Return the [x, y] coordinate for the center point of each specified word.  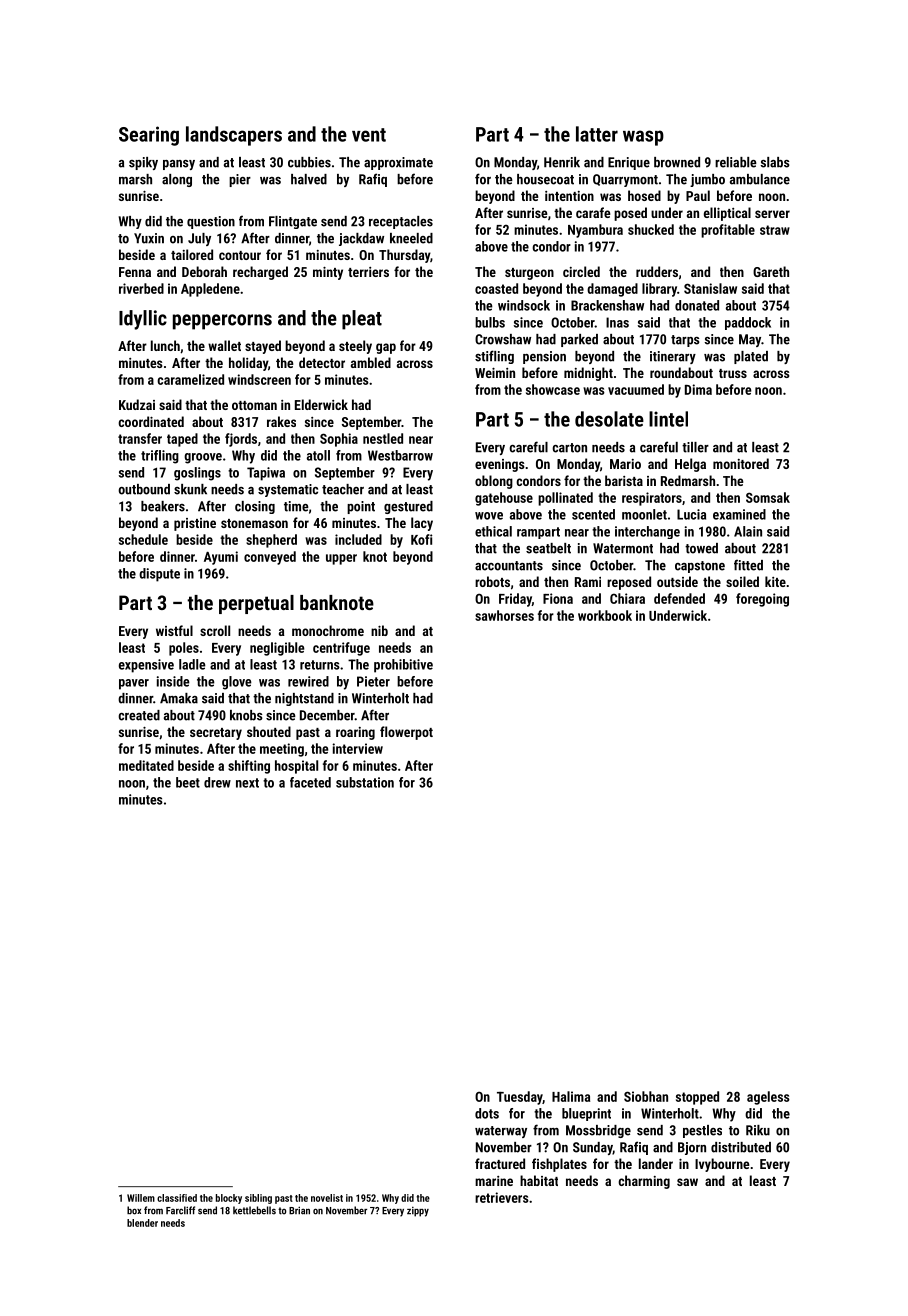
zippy [418, 1212]
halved [309, 179]
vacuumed [636, 389]
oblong [494, 482]
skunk [190, 489]
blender [142, 1223]
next [247, 783]
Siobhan [646, 1096]
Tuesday [520, 1098]
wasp [643, 138]
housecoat [545, 179]
